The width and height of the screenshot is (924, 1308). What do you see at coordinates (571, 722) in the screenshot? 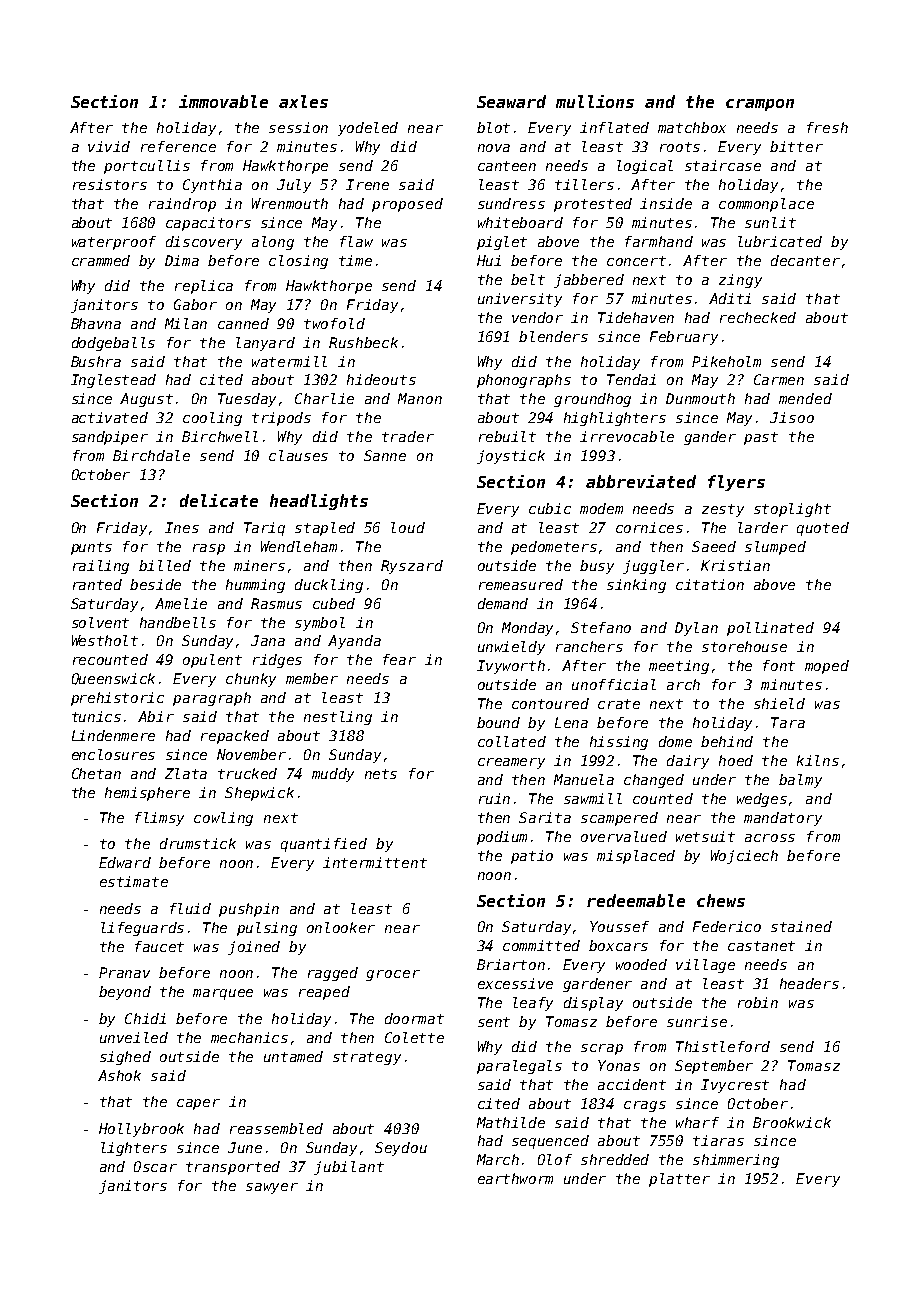
I see `Lena` at bounding box center [571, 722].
